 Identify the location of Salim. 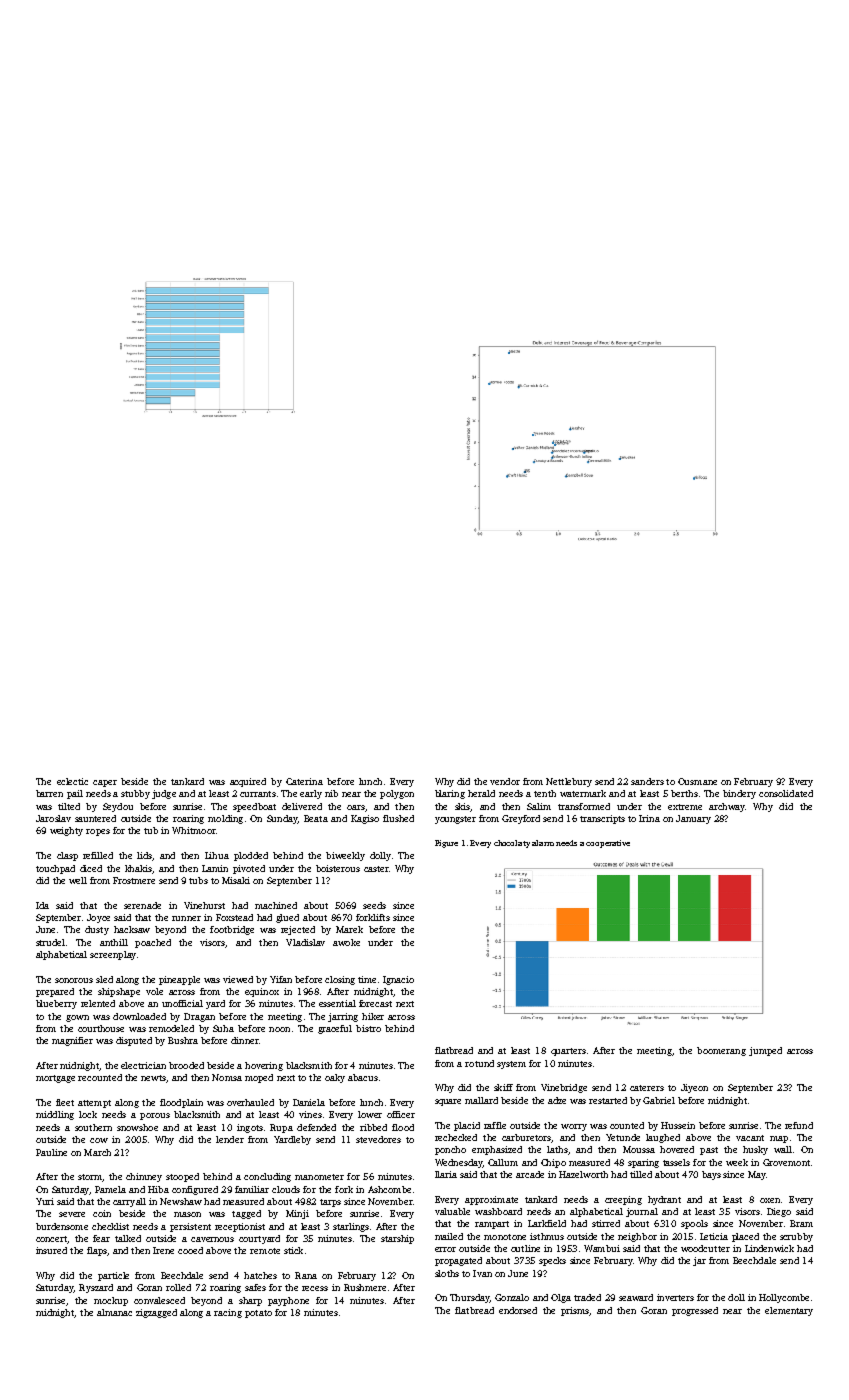
(539, 806).
